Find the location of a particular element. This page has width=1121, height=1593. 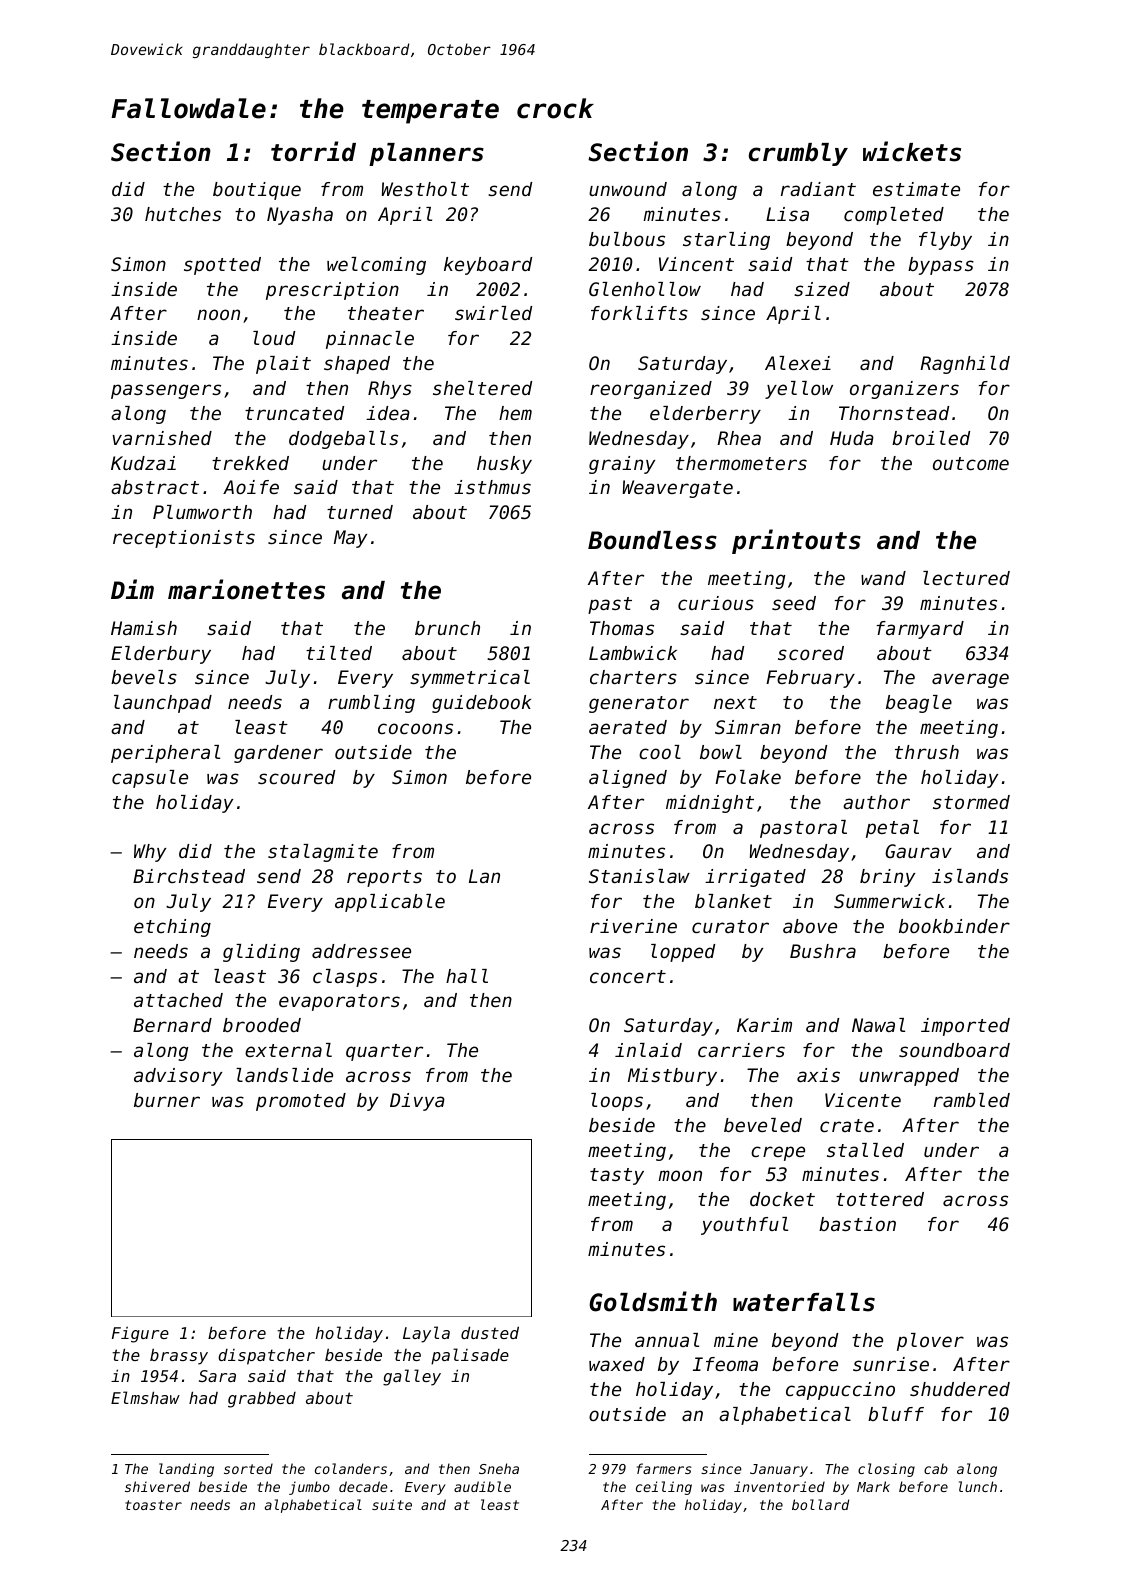

Figure is located at coordinates (140, 1335).
